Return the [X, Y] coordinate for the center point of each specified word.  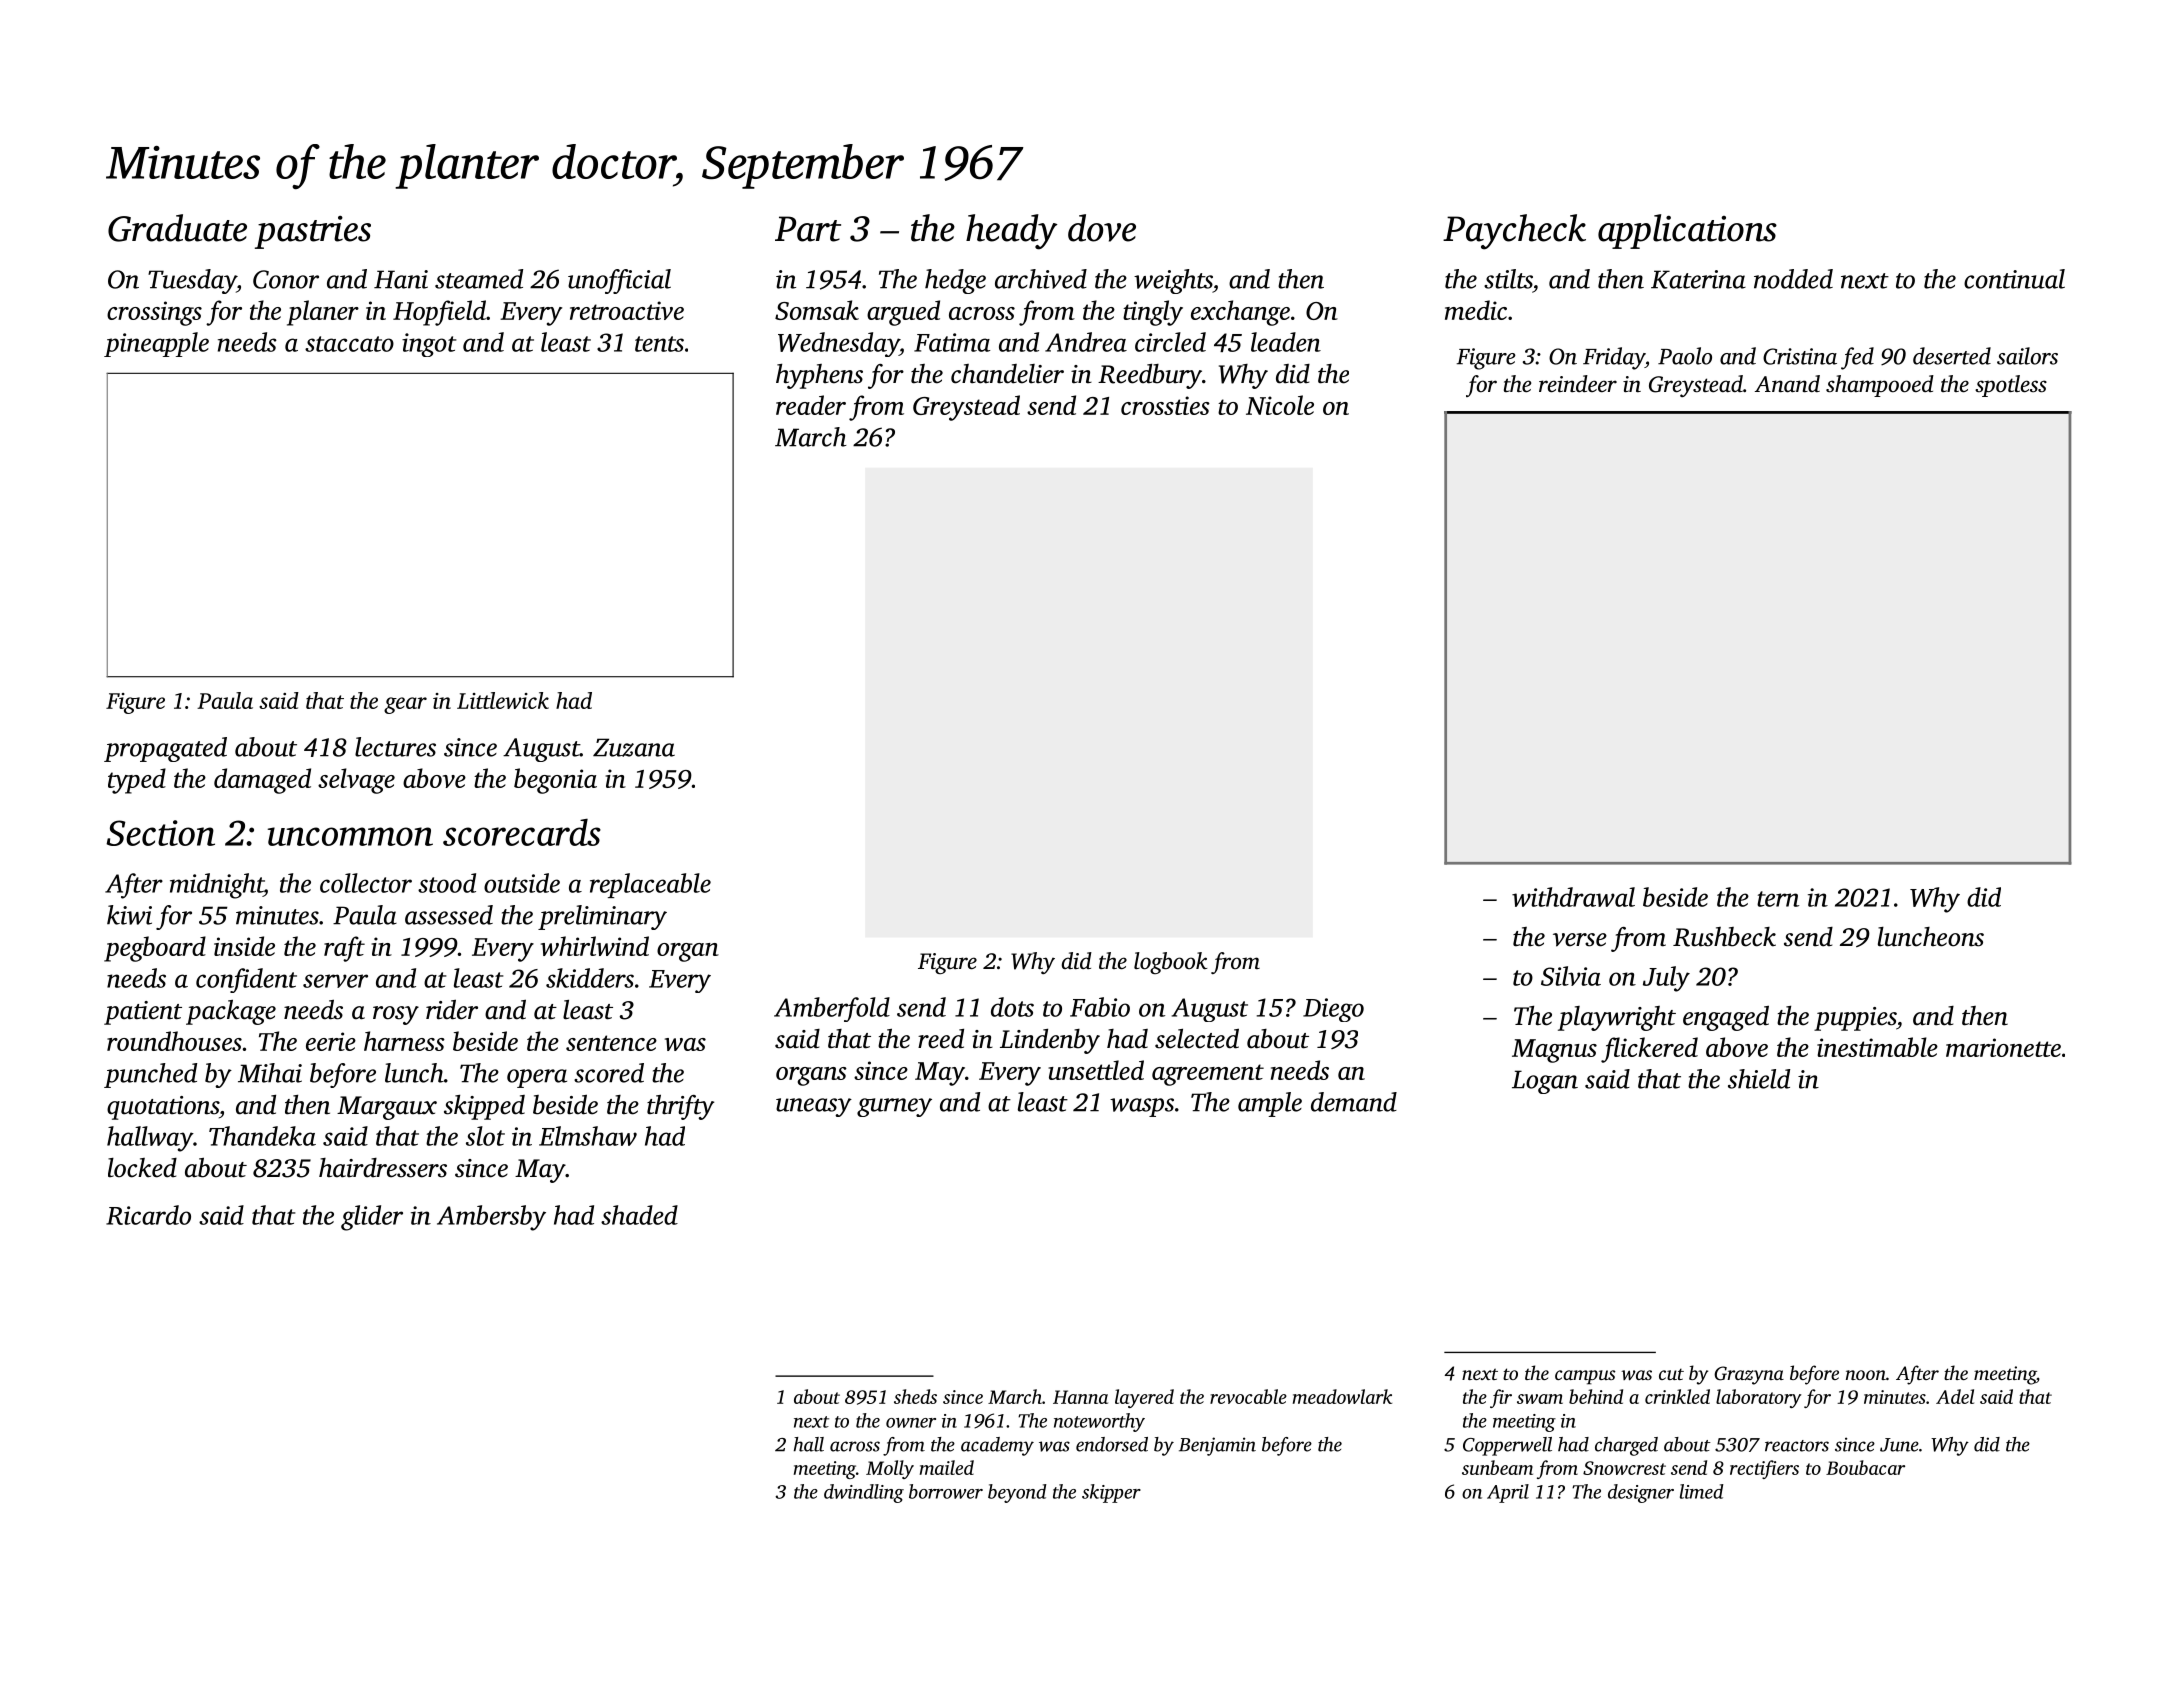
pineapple [156, 344]
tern [1778, 899]
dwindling [864, 1493]
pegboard [155, 949]
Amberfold [832, 1009]
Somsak [817, 310]
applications [1687, 231]
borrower [946, 1491]
